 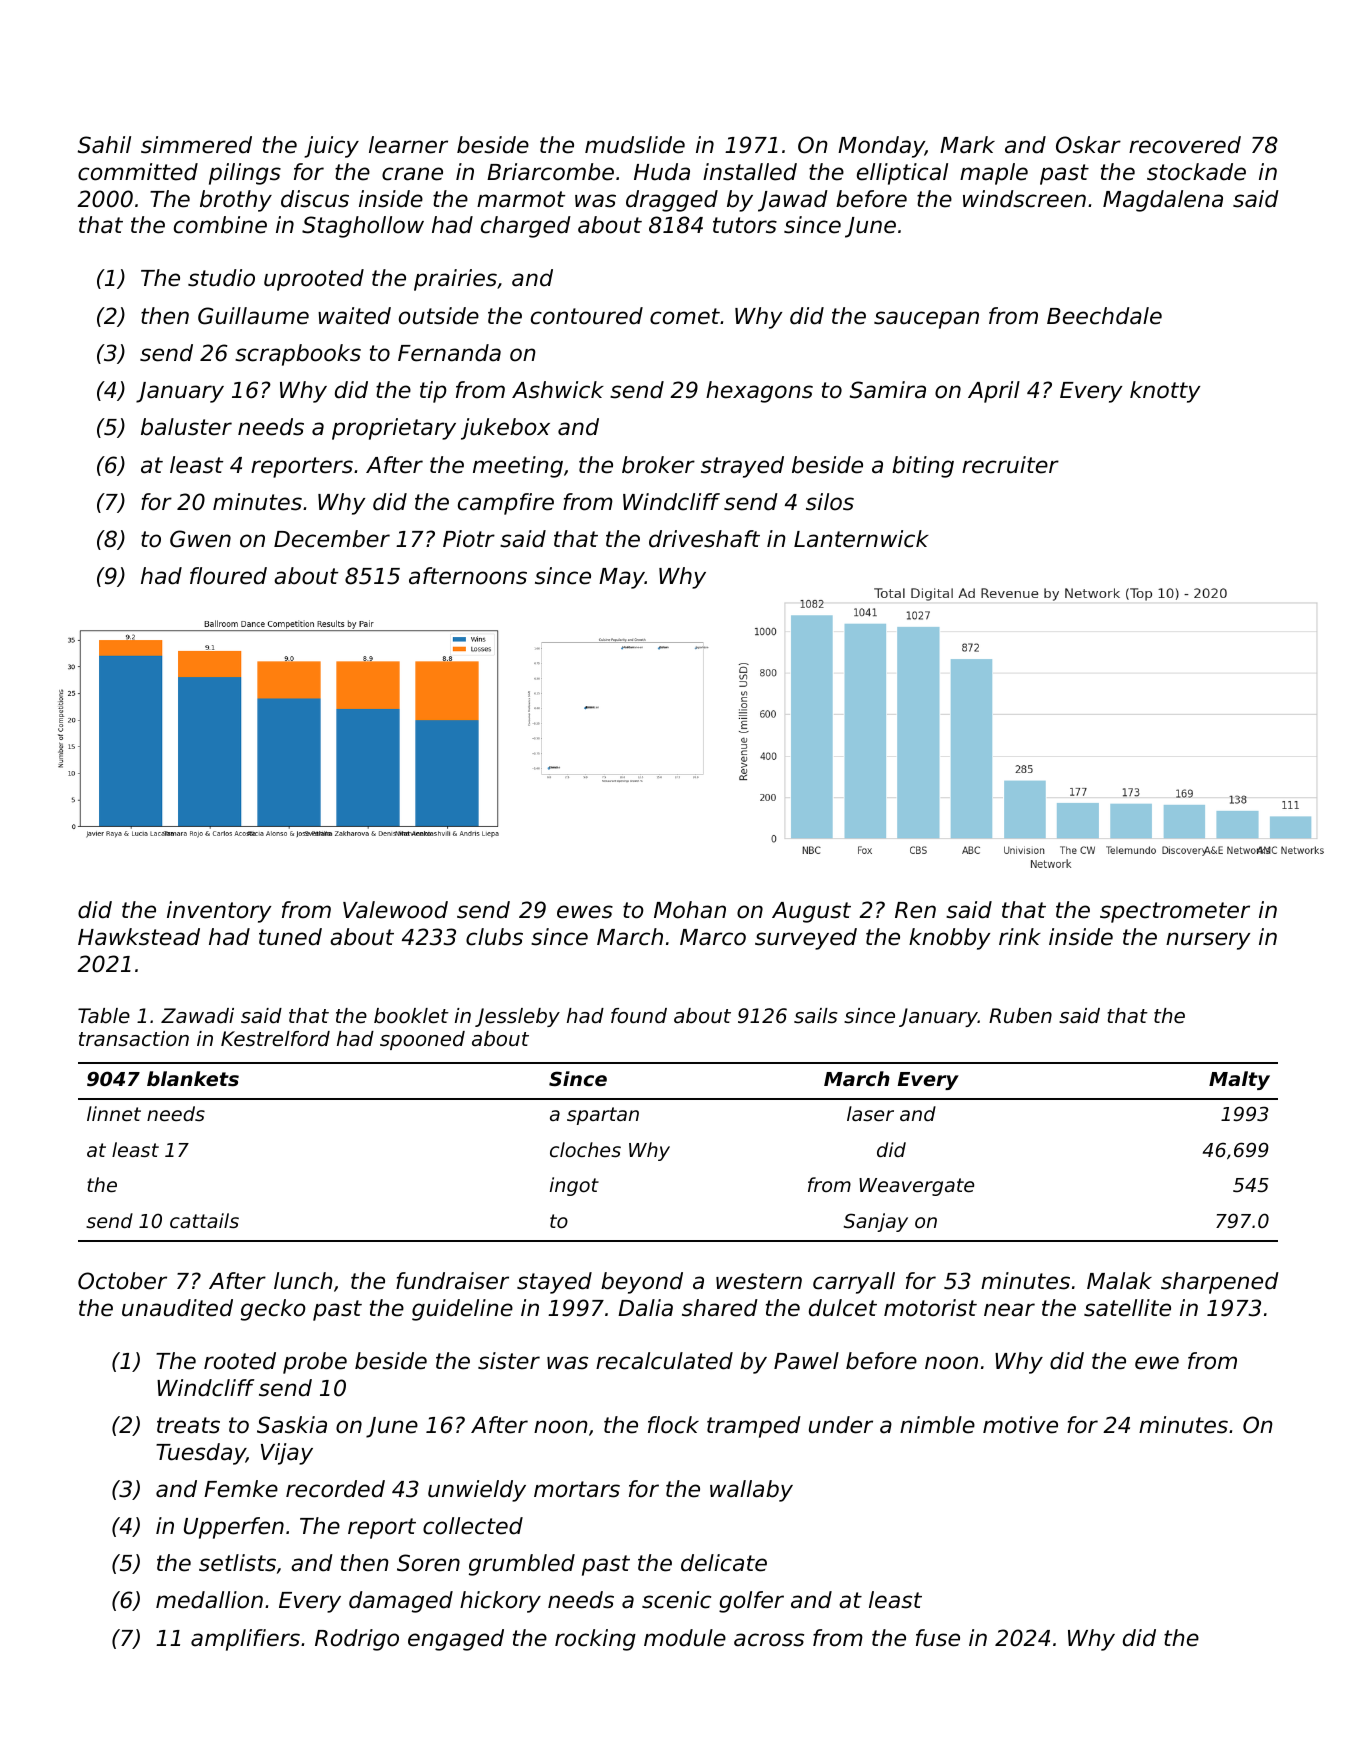 What do you see at coordinates (196, 145) in the screenshot?
I see `simmered` at bounding box center [196, 145].
